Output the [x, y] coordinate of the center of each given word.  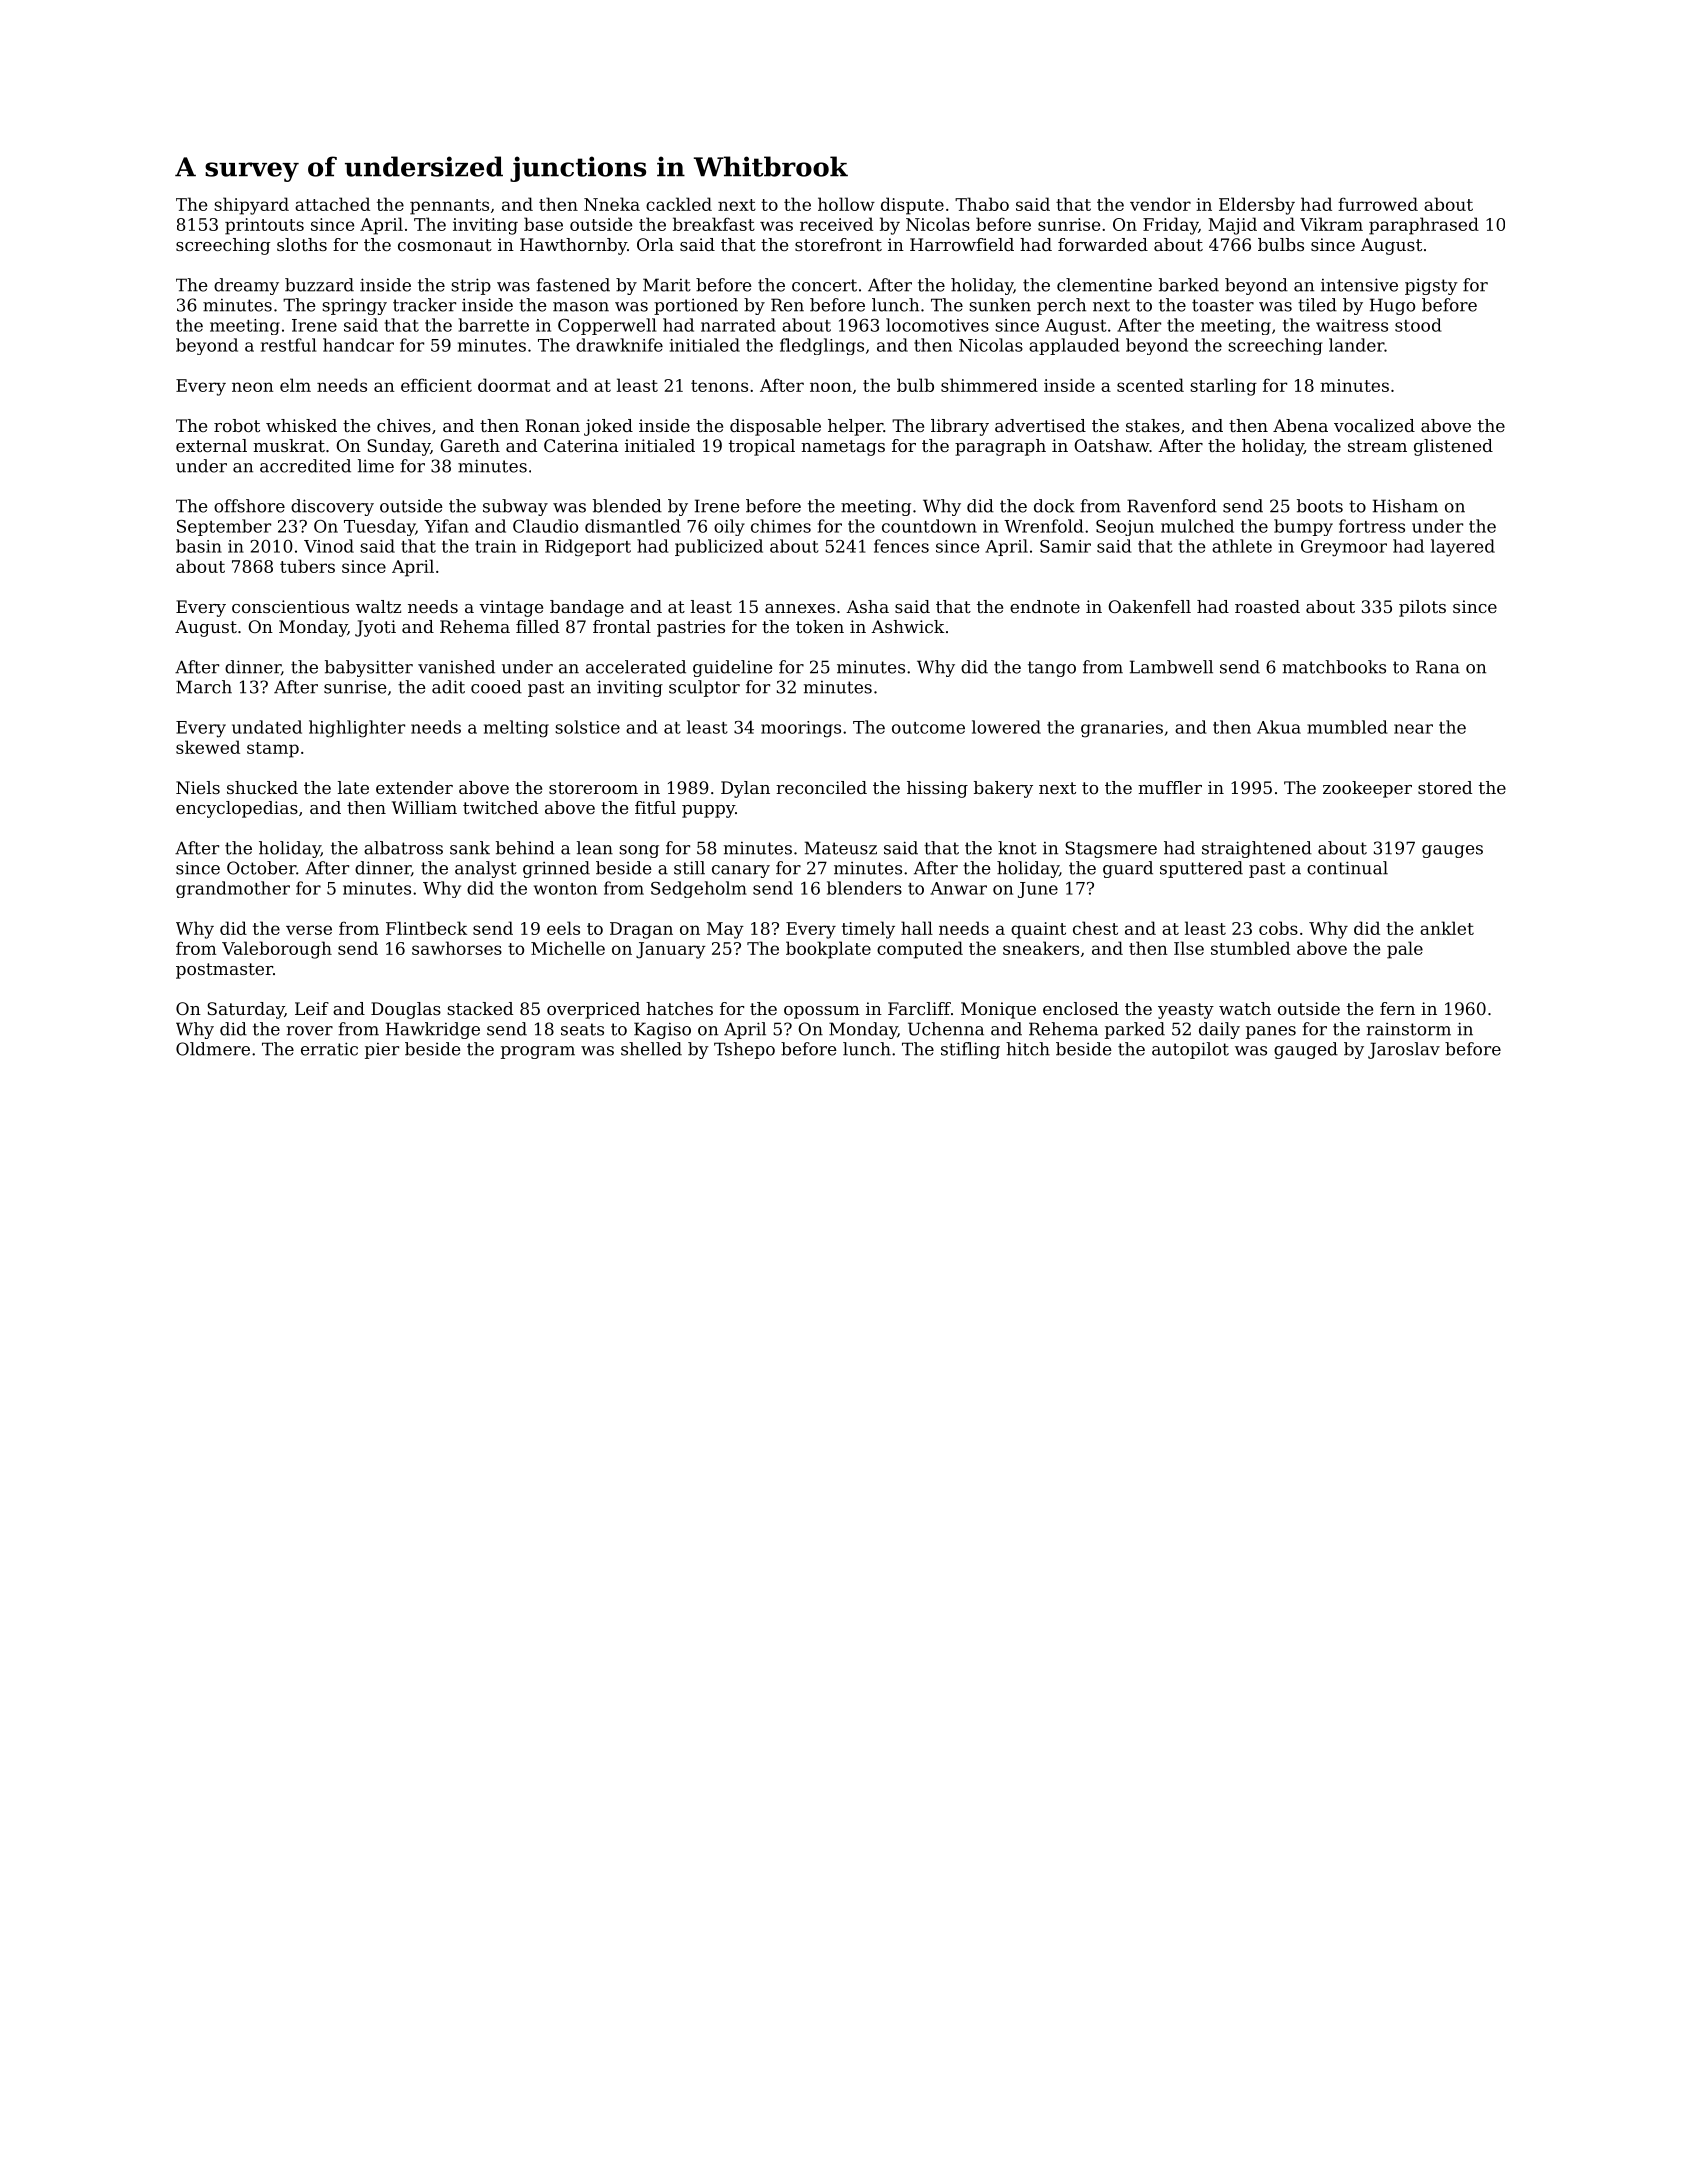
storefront [838, 244]
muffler [1170, 787]
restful [288, 345]
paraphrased [1424, 226]
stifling [970, 1050]
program [538, 1052]
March [204, 687]
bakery [1003, 789]
